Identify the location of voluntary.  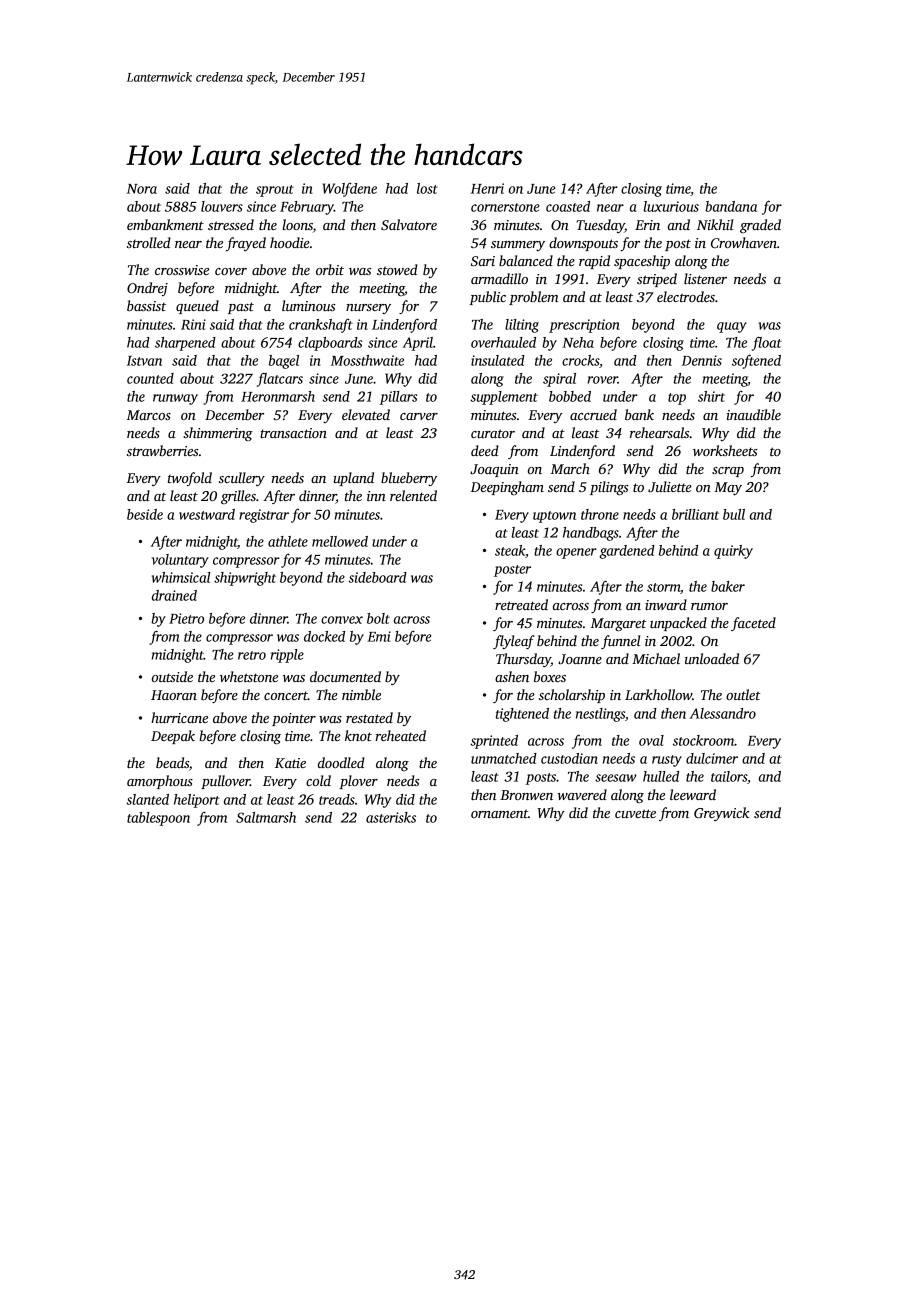
(180, 561).
